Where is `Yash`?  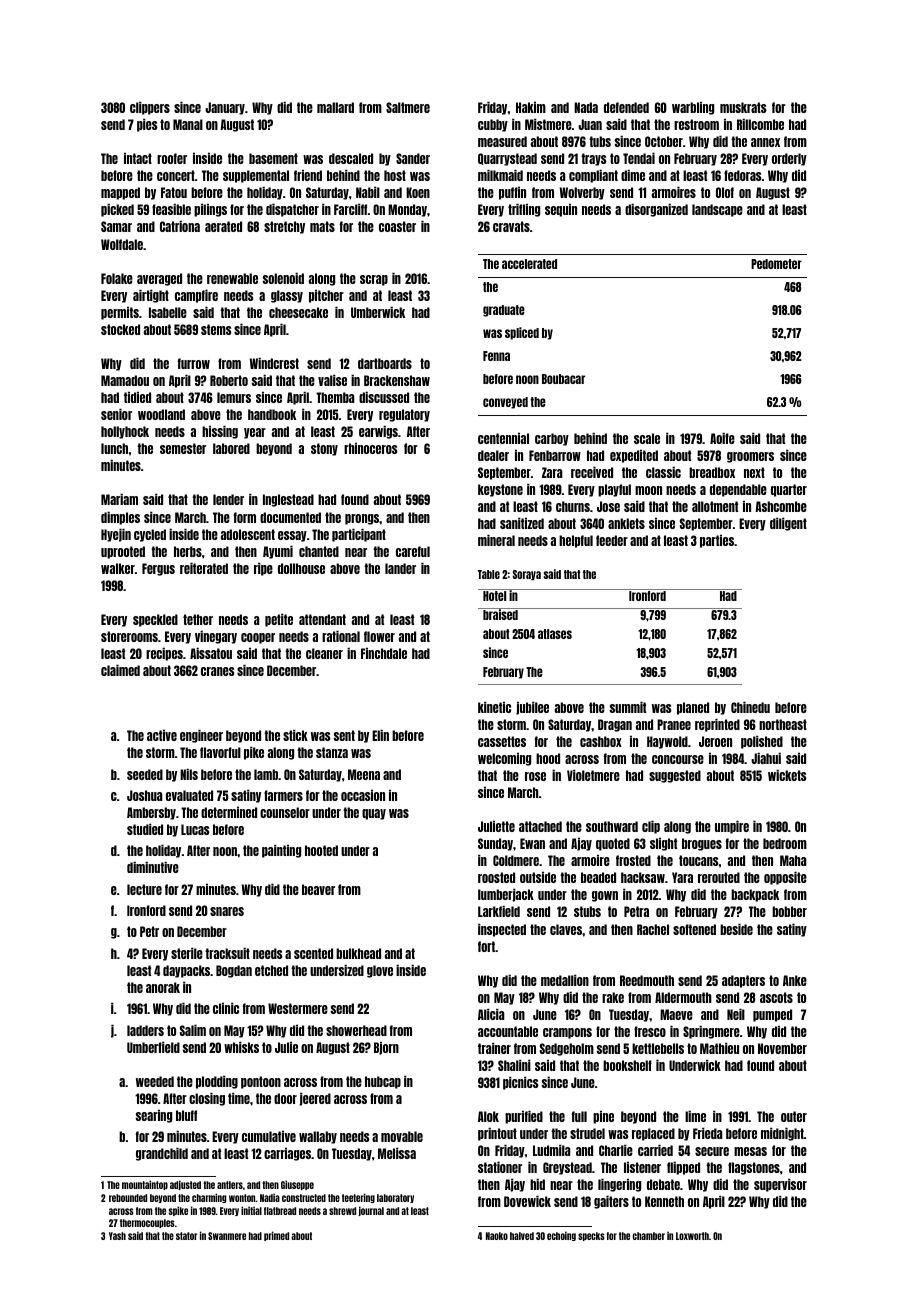
Yash is located at coordinates (117, 1236).
